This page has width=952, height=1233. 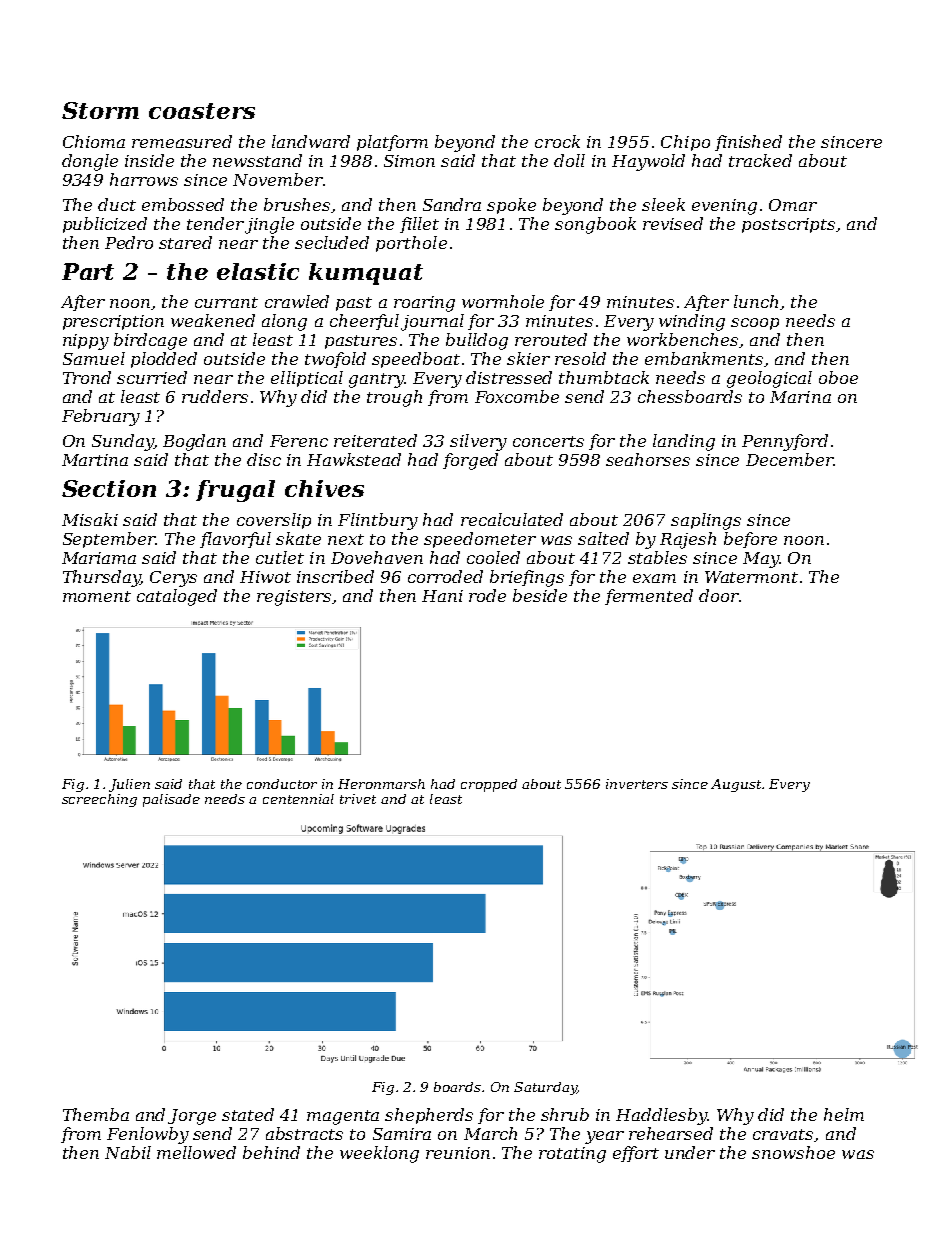 What do you see at coordinates (424, 304) in the page?
I see `roaring` at bounding box center [424, 304].
